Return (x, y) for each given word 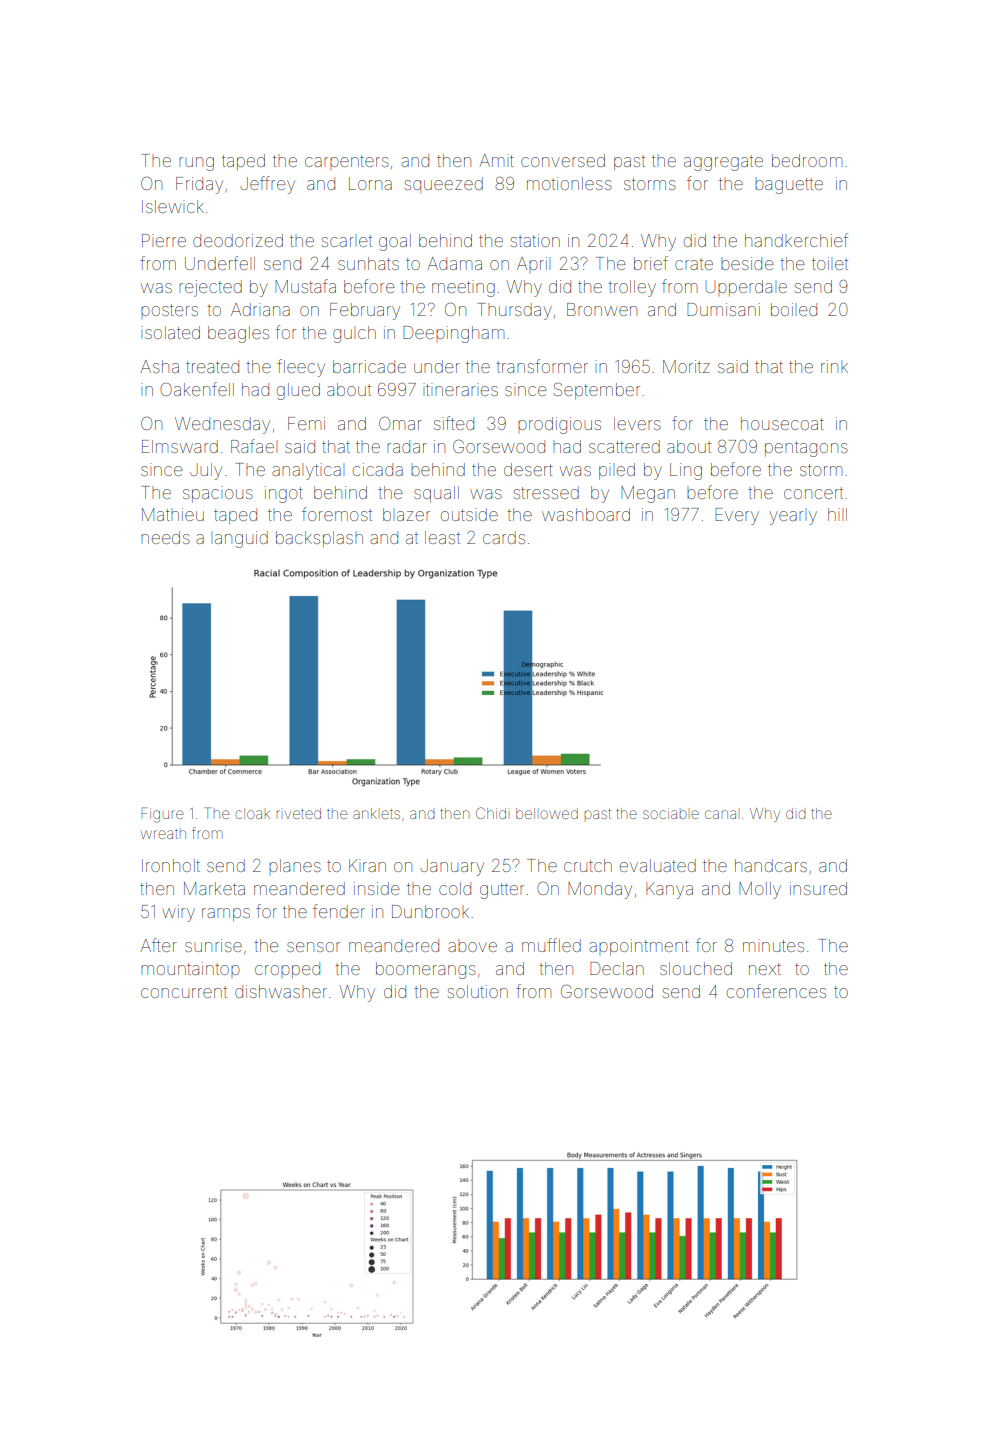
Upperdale (746, 288)
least (442, 537)
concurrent (184, 992)
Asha (160, 366)
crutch (588, 865)
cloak (252, 813)
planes (295, 867)
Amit (497, 160)
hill (837, 514)
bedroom (807, 160)
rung (196, 164)
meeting (463, 288)
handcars (771, 865)
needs (165, 537)
